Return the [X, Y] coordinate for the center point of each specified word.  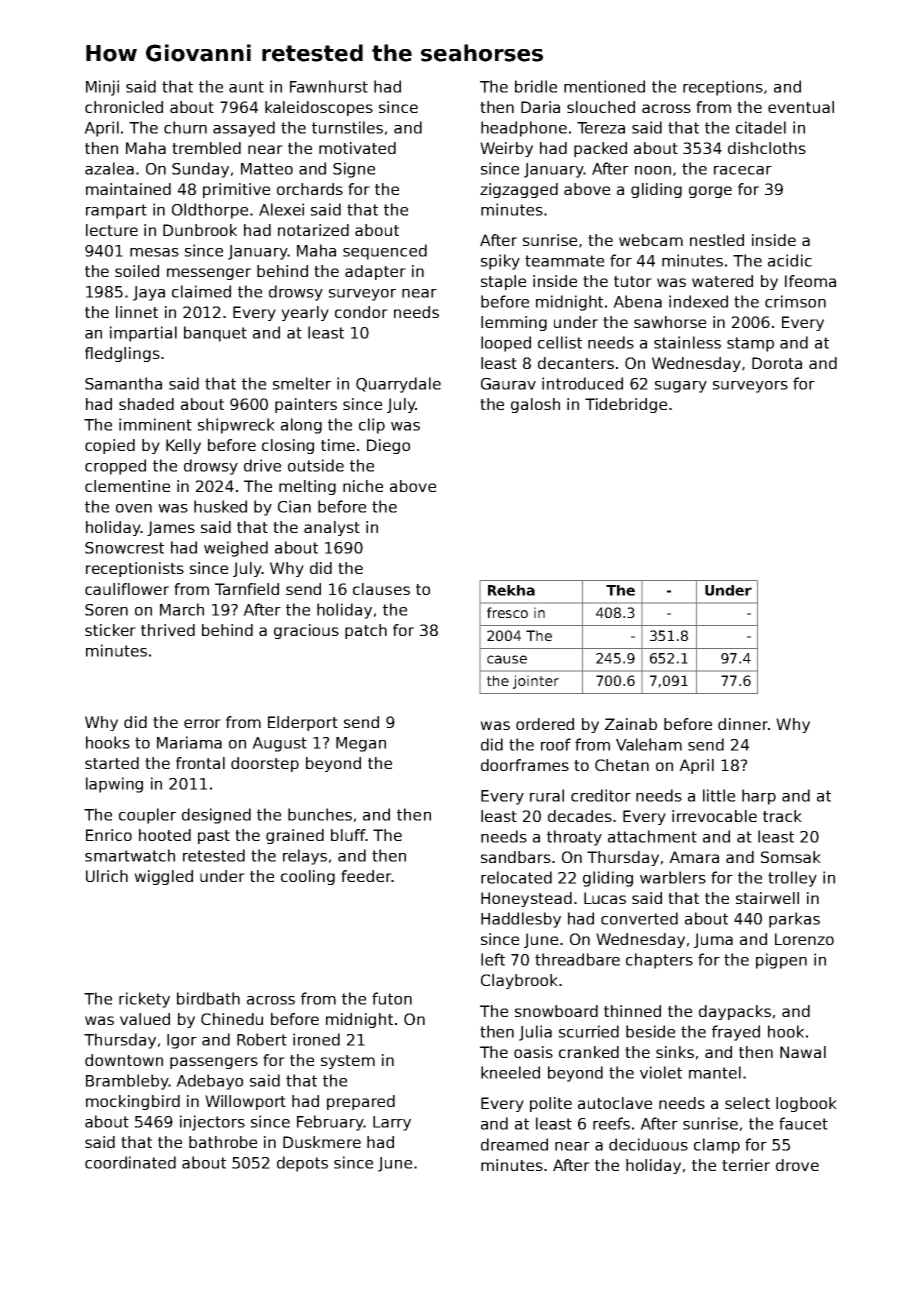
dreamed [514, 1144]
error [202, 723]
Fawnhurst [329, 86]
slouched [601, 107]
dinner [743, 724]
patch [366, 631]
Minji [102, 88]
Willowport [245, 1102]
